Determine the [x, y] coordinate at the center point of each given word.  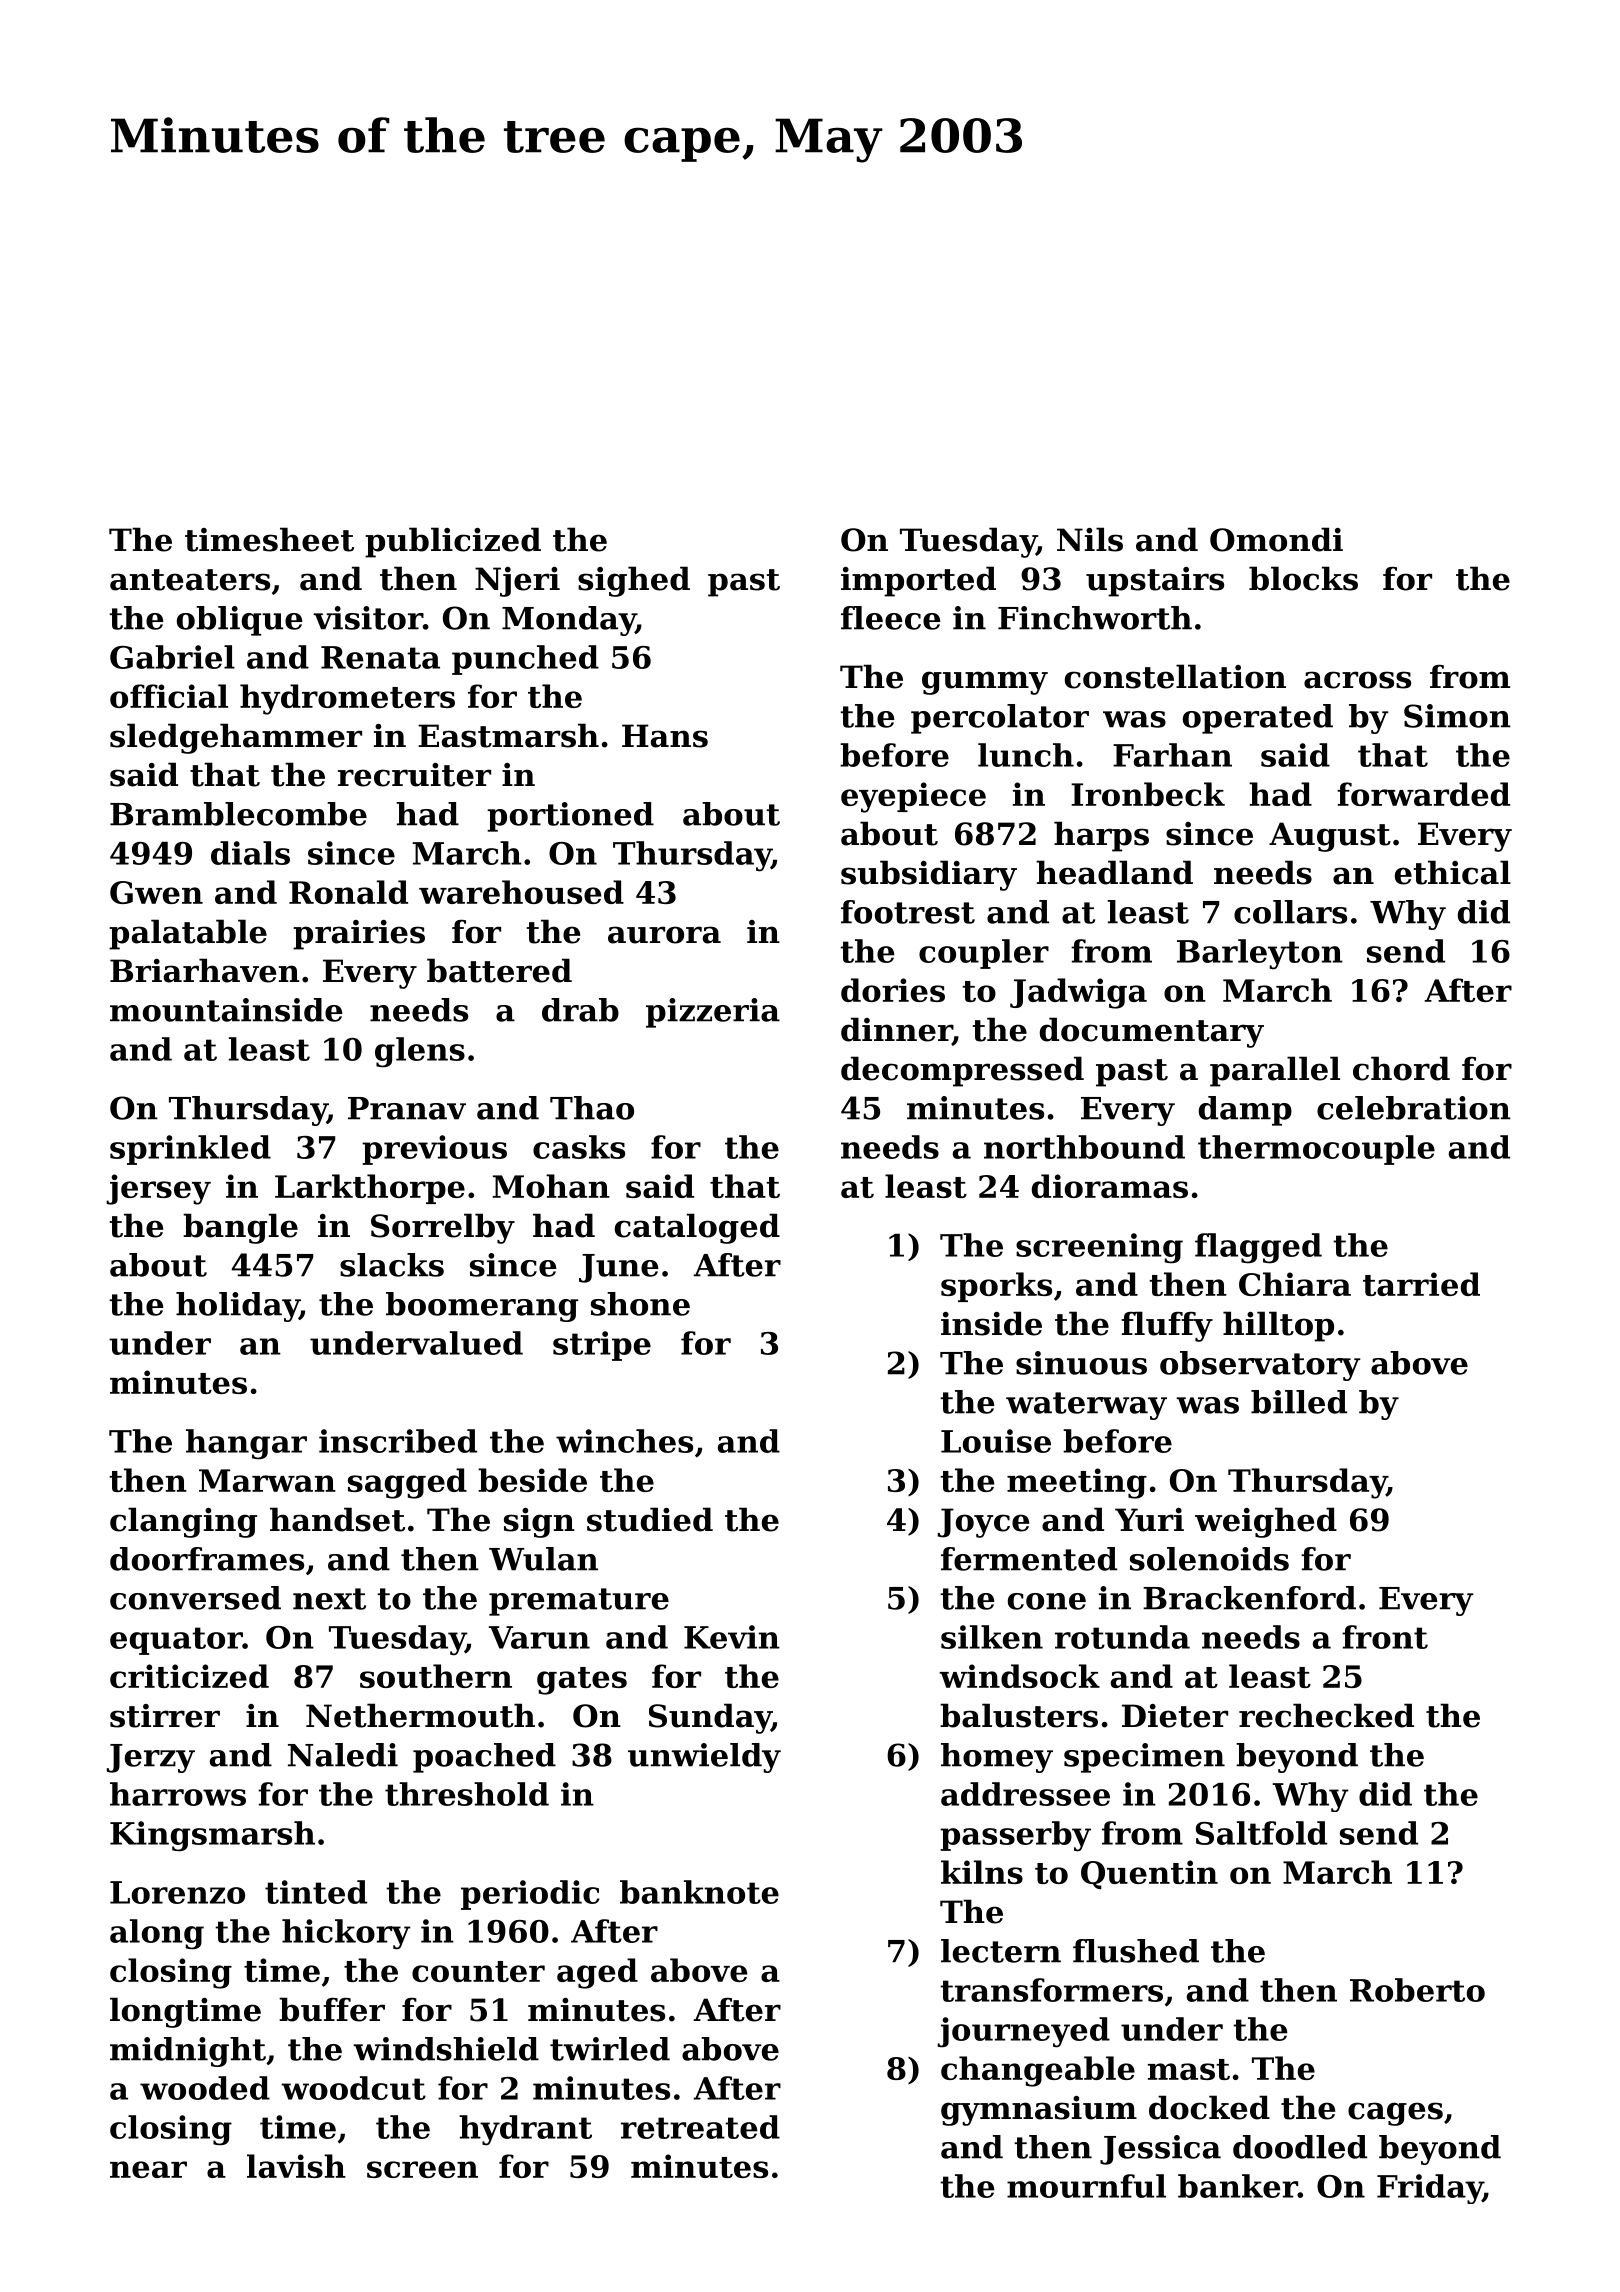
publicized [453, 542]
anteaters [190, 580]
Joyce [983, 1523]
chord [1401, 1068]
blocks [1303, 578]
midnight [188, 2052]
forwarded [1423, 794]
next [329, 1599]
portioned [570, 817]
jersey [158, 1189]
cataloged [697, 1228]
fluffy [1167, 1326]
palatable [188, 934]
